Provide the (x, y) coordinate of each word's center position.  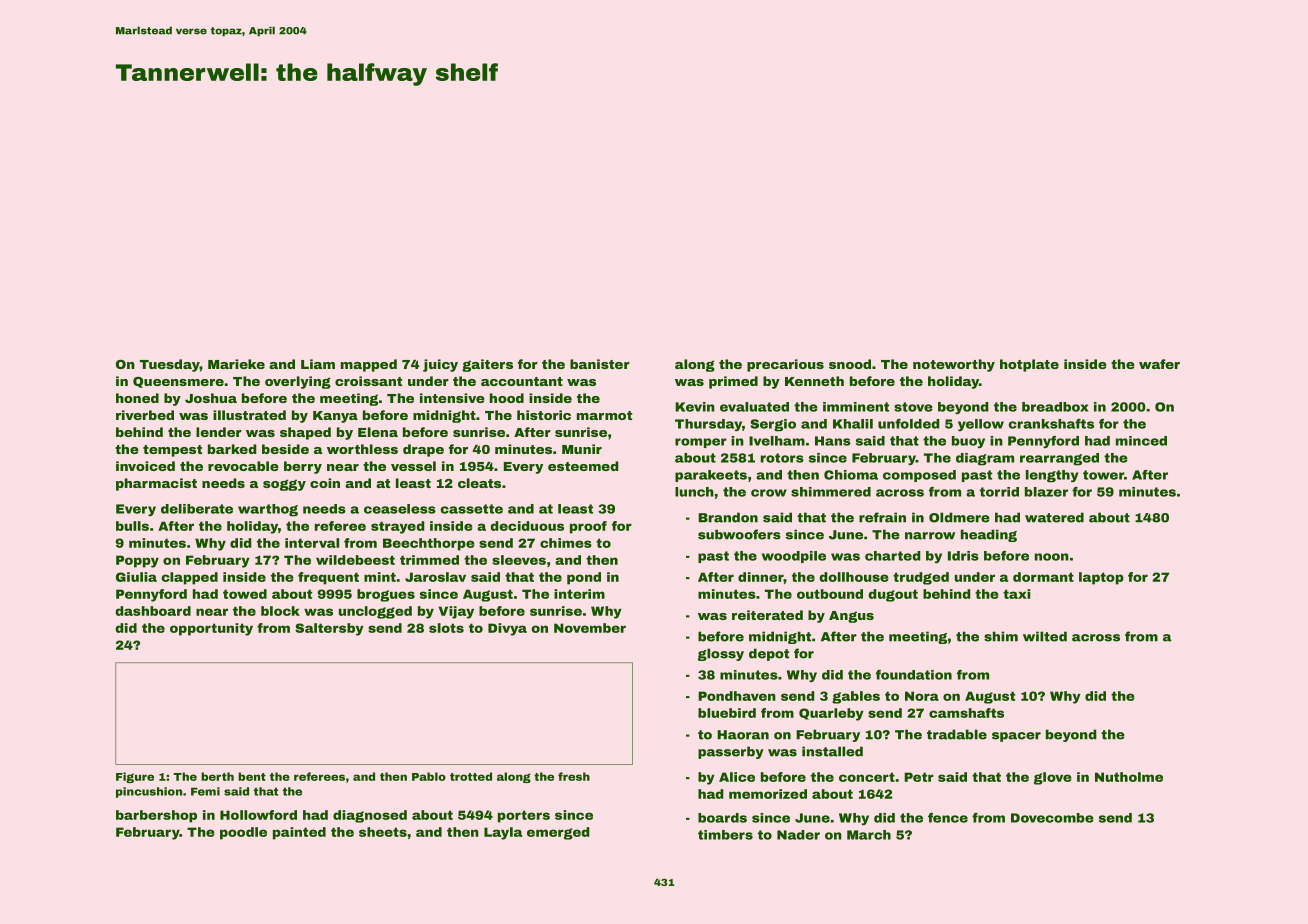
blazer (1046, 492)
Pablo (429, 776)
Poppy (137, 561)
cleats (479, 483)
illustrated (249, 415)
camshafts (966, 713)
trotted (471, 776)
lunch (694, 492)
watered (1054, 517)
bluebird (727, 713)
